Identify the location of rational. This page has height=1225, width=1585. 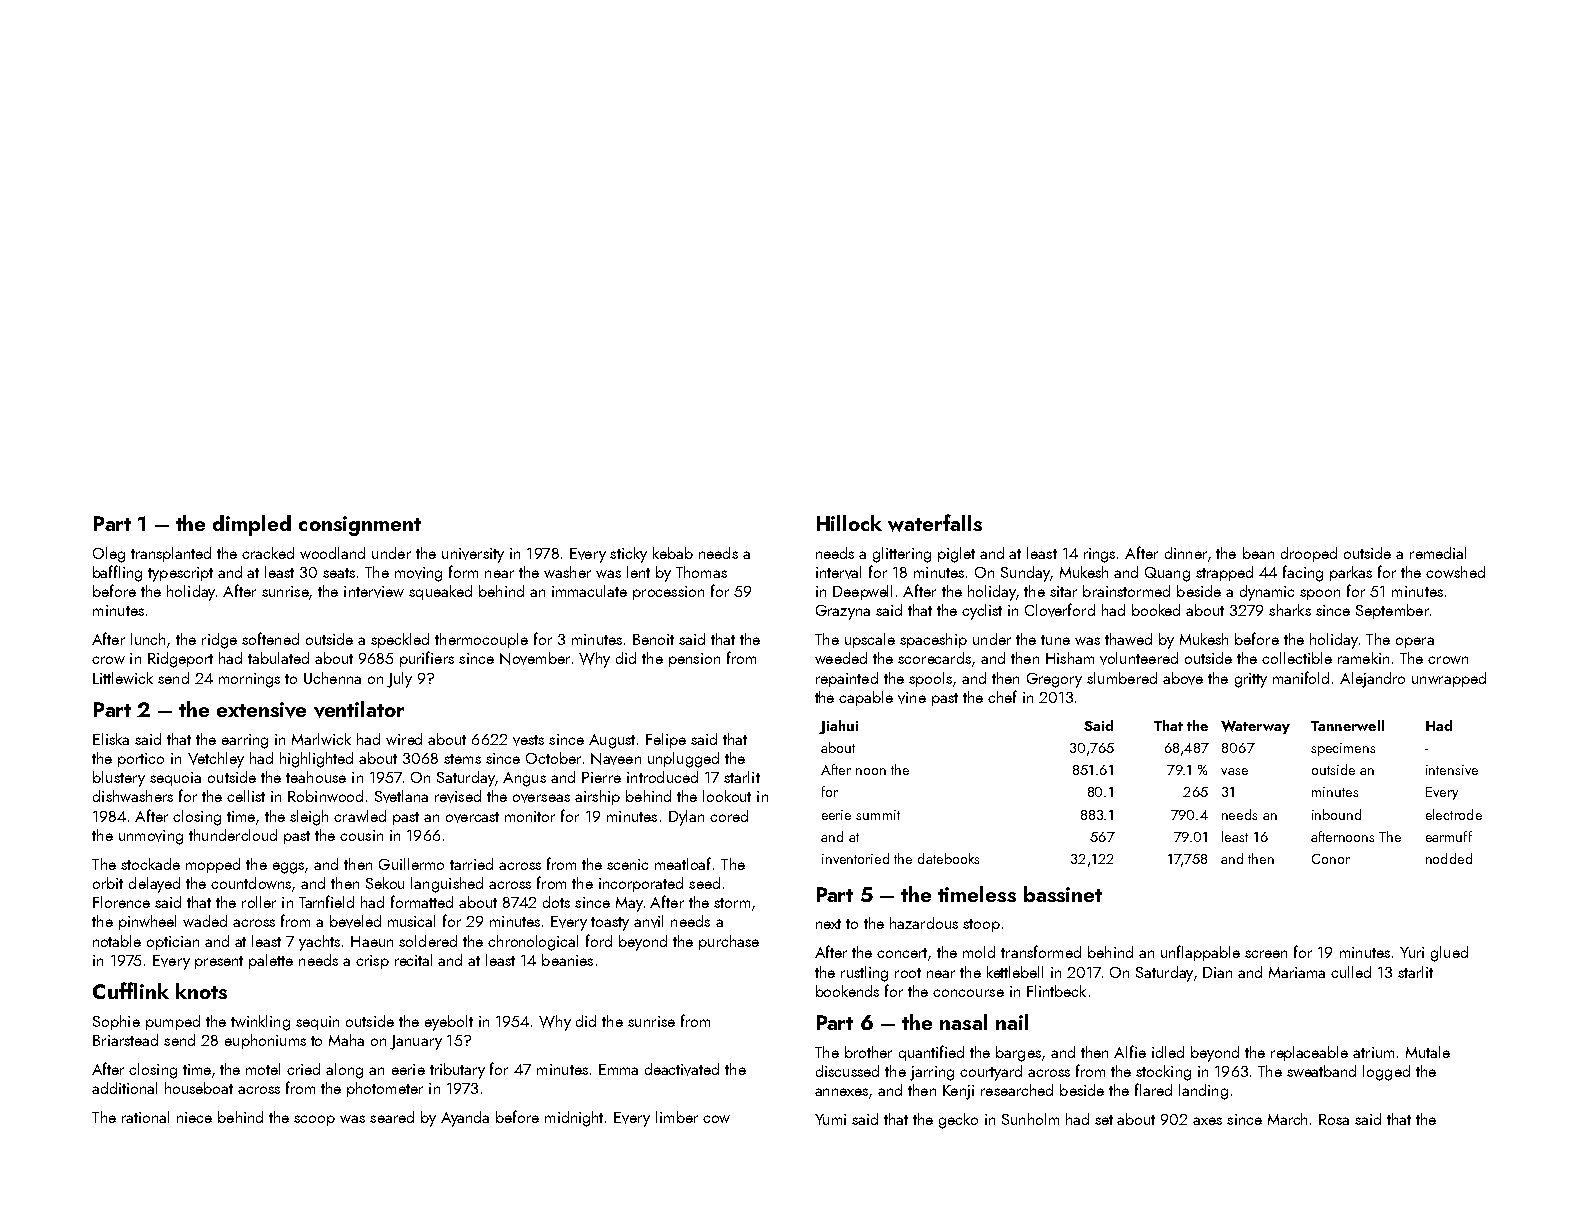
(145, 1117).
